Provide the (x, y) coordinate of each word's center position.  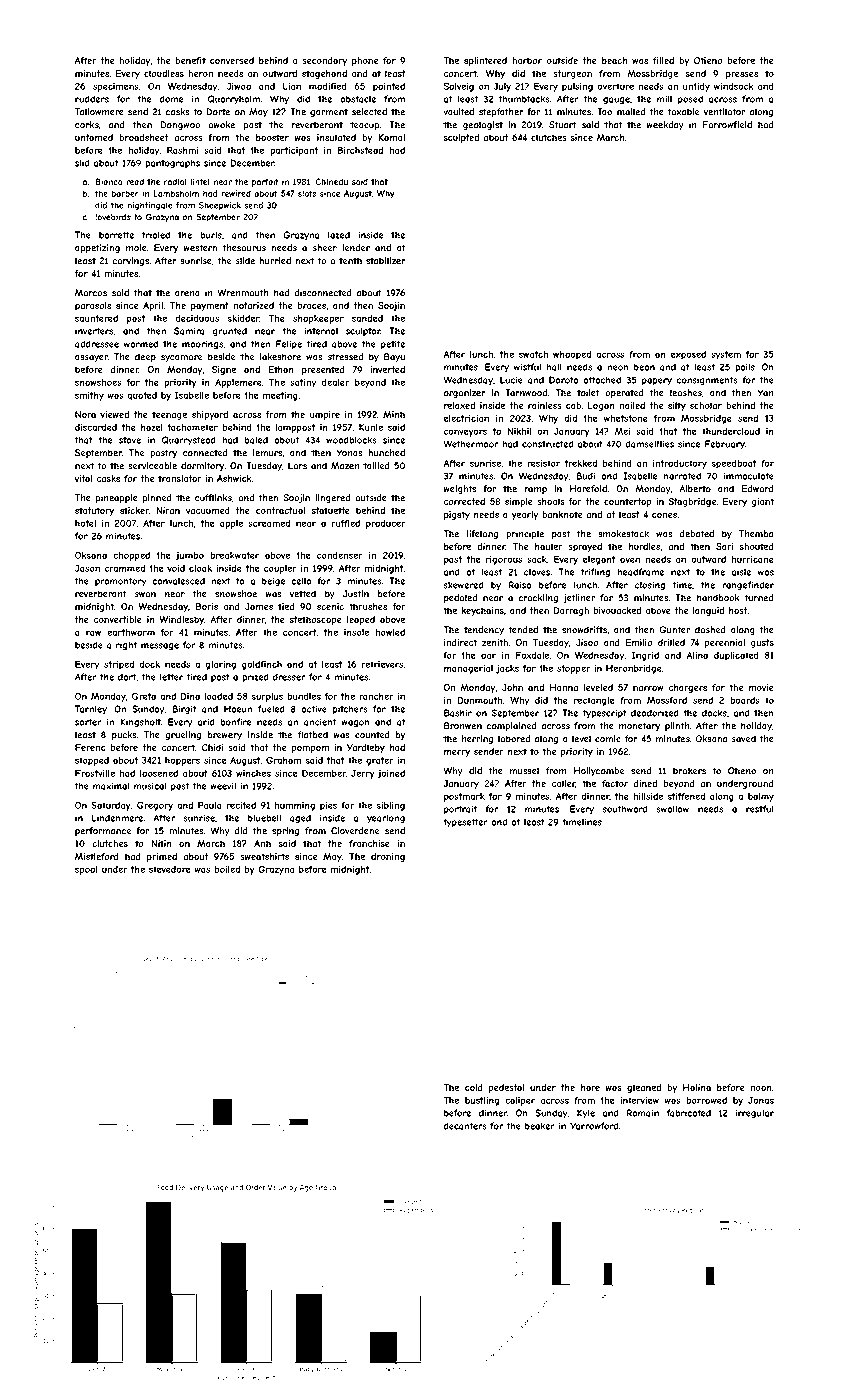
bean (644, 367)
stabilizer (386, 261)
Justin (356, 594)
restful (760, 809)
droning (388, 857)
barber (125, 193)
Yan (765, 393)
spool (86, 870)
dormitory (203, 466)
